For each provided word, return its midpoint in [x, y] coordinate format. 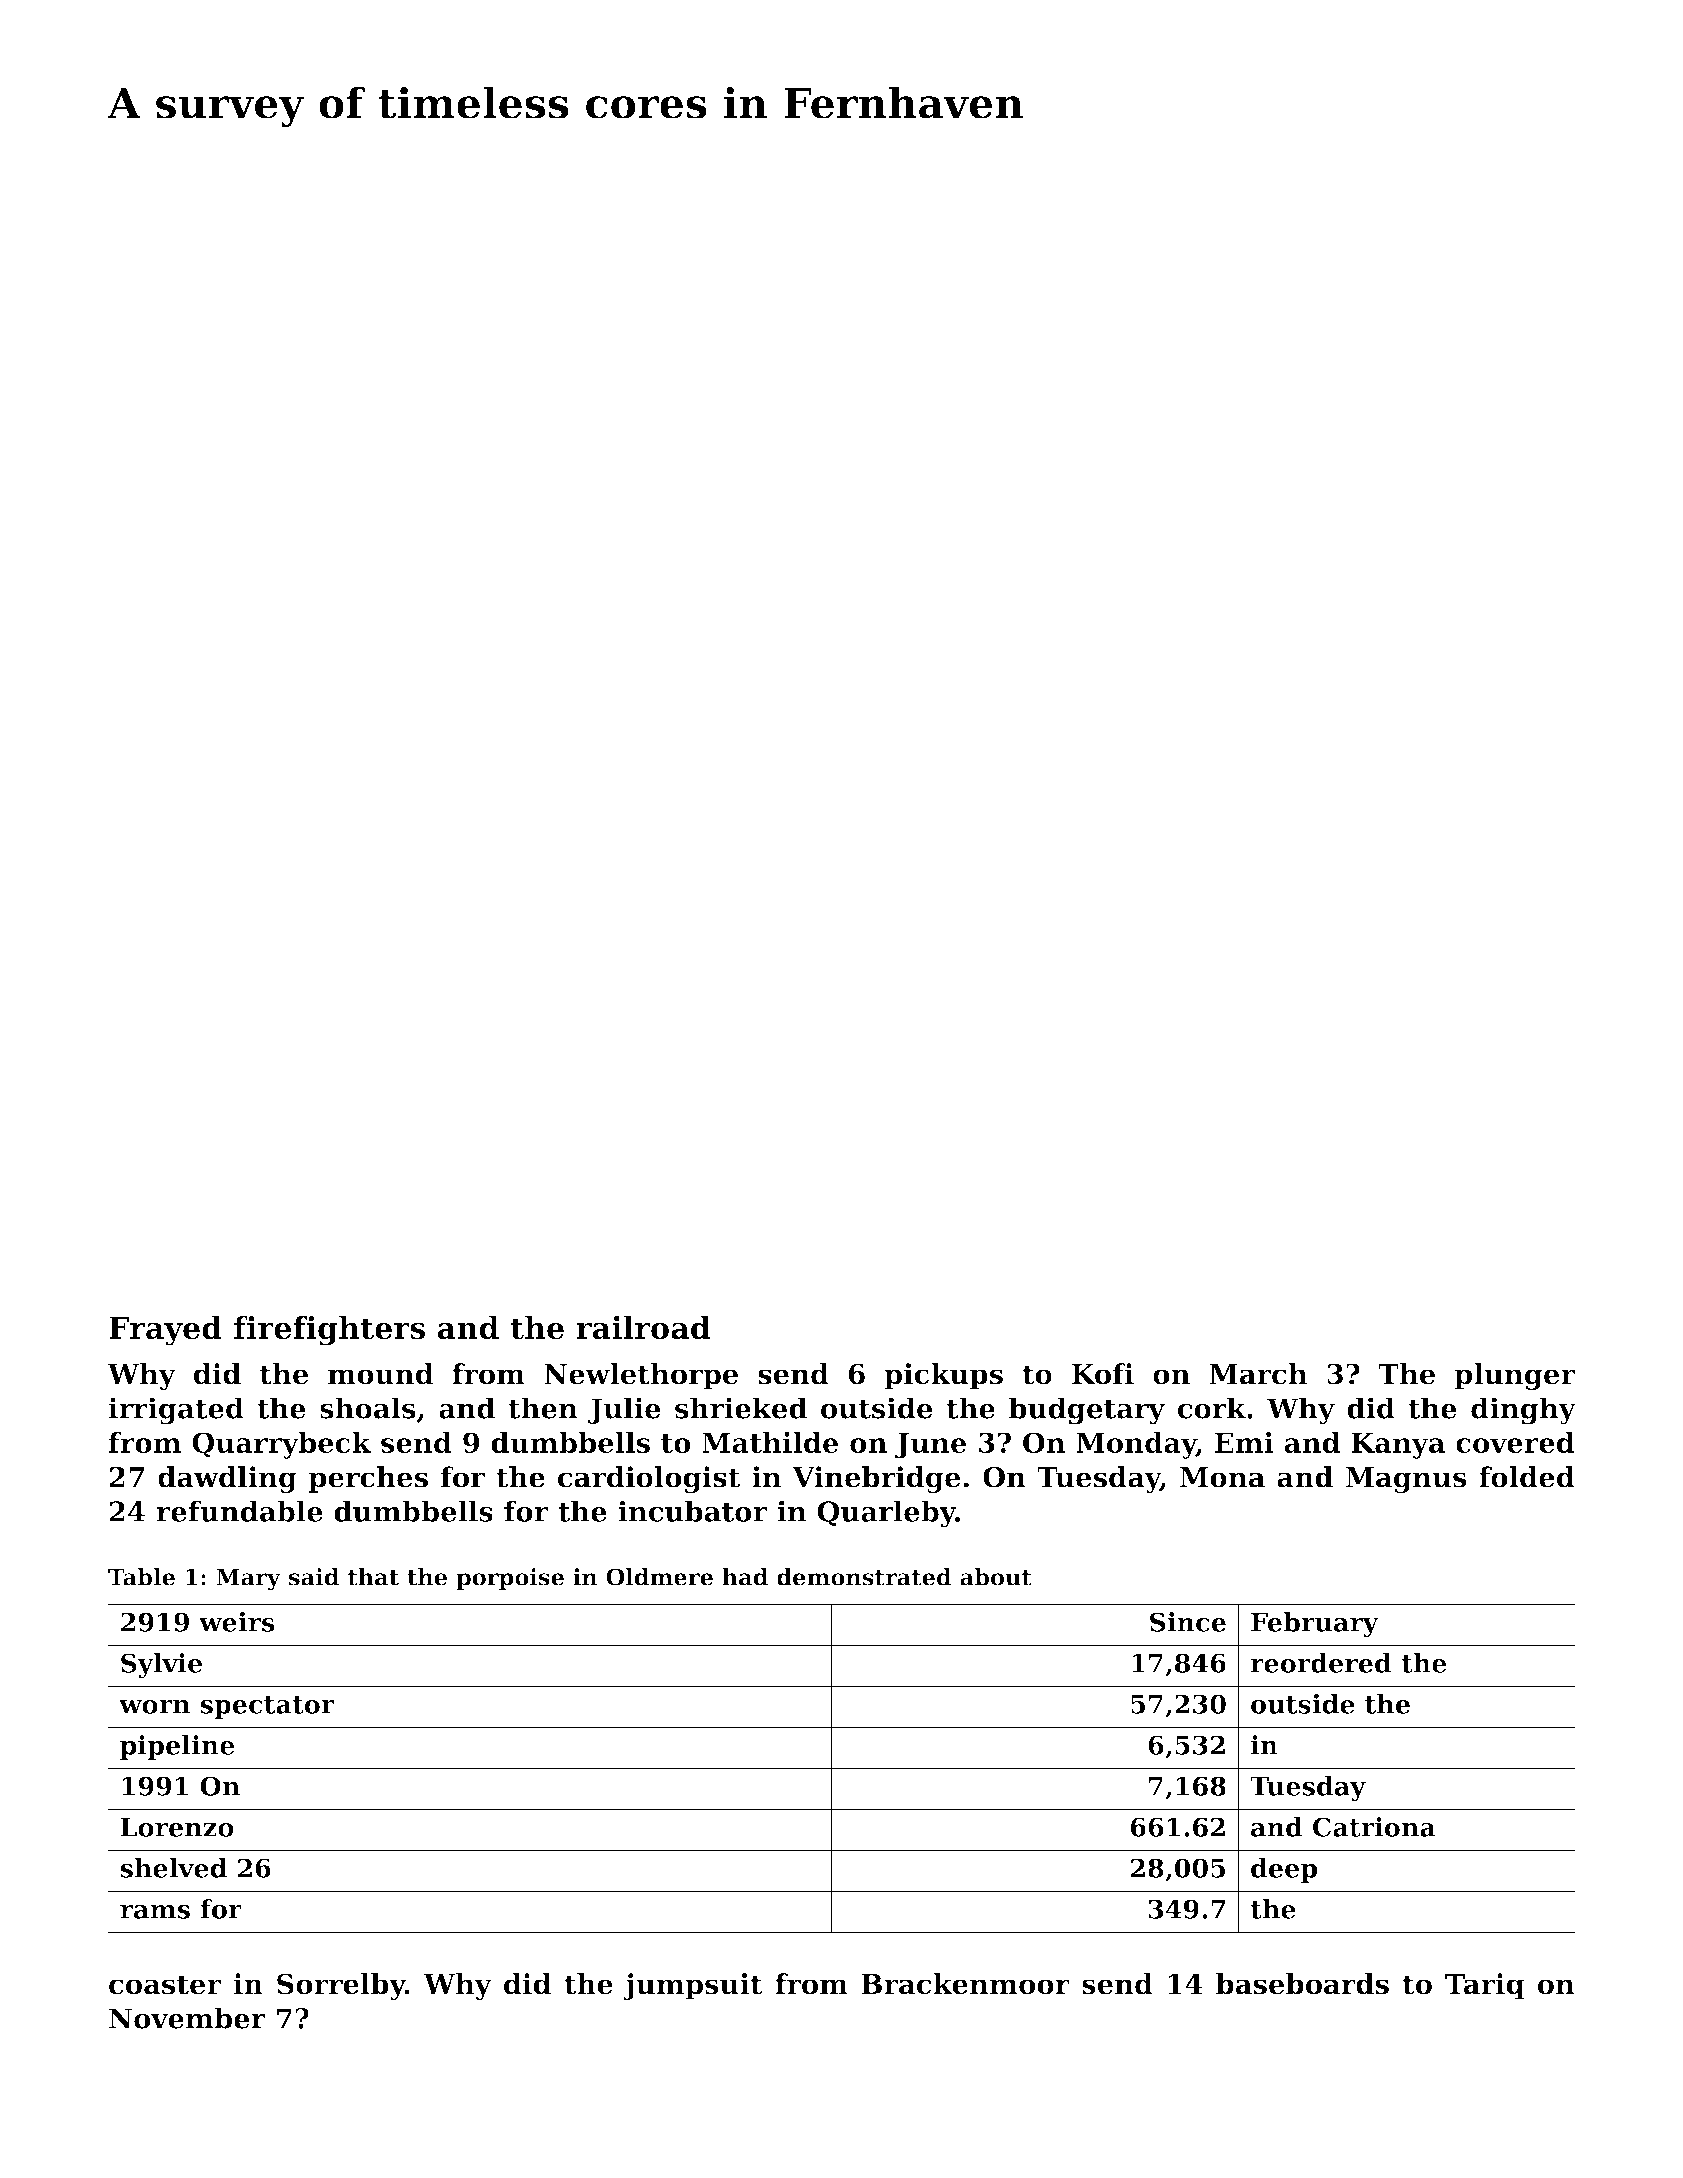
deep [1284, 1870]
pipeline [177, 1747]
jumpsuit [693, 1986]
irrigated [176, 1411]
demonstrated [864, 1577]
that [373, 1577]
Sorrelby [341, 1986]
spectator [267, 1707]
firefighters [329, 1331]
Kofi [1103, 1374]
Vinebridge [876, 1479]
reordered [1321, 1663]
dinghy [1523, 1411]
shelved [173, 1868]
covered [1515, 1442]
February [1315, 1624]
